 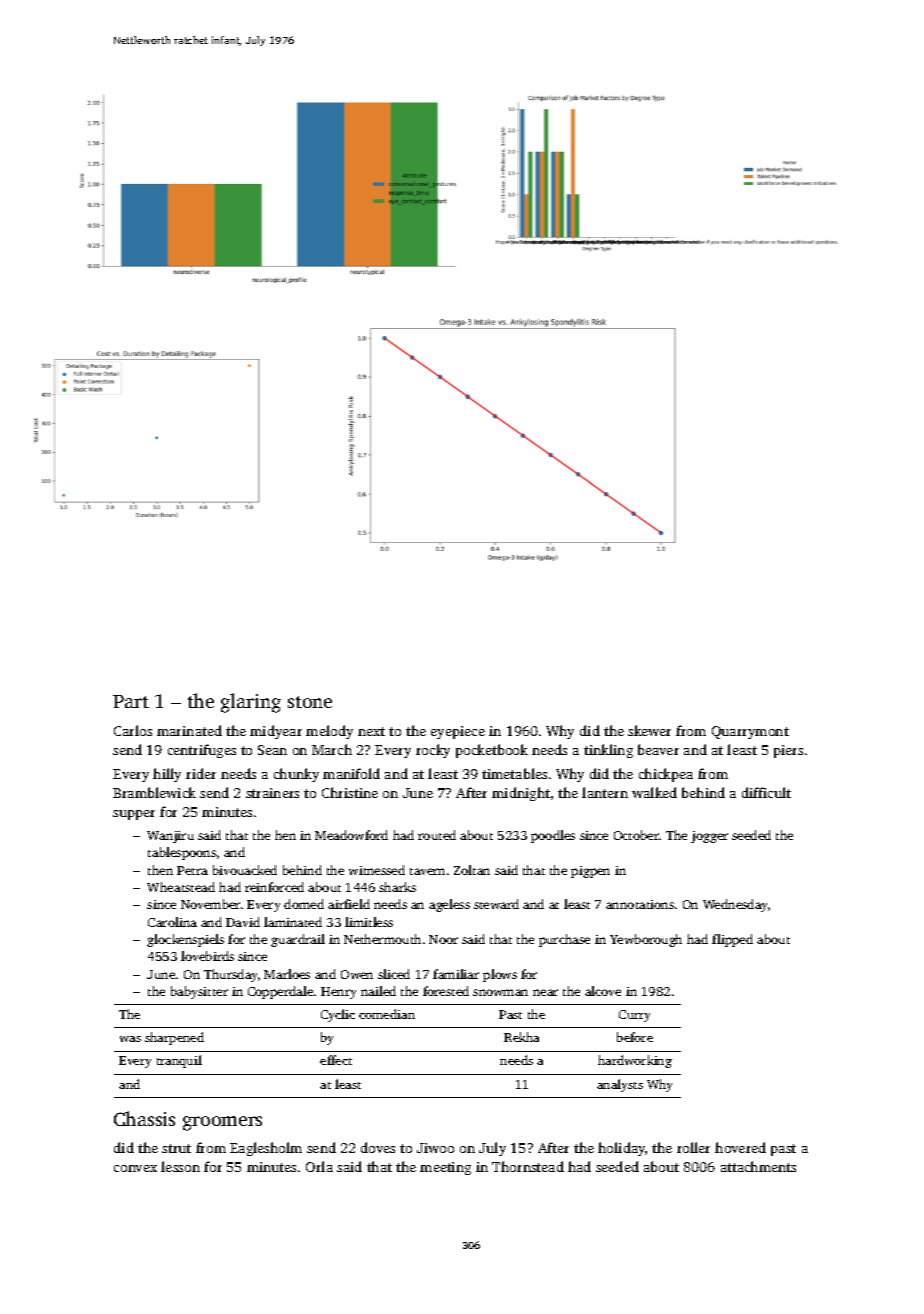 What do you see at coordinates (620, 1085) in the image?
I see `analysts` at bounding box center [620, 1085].
